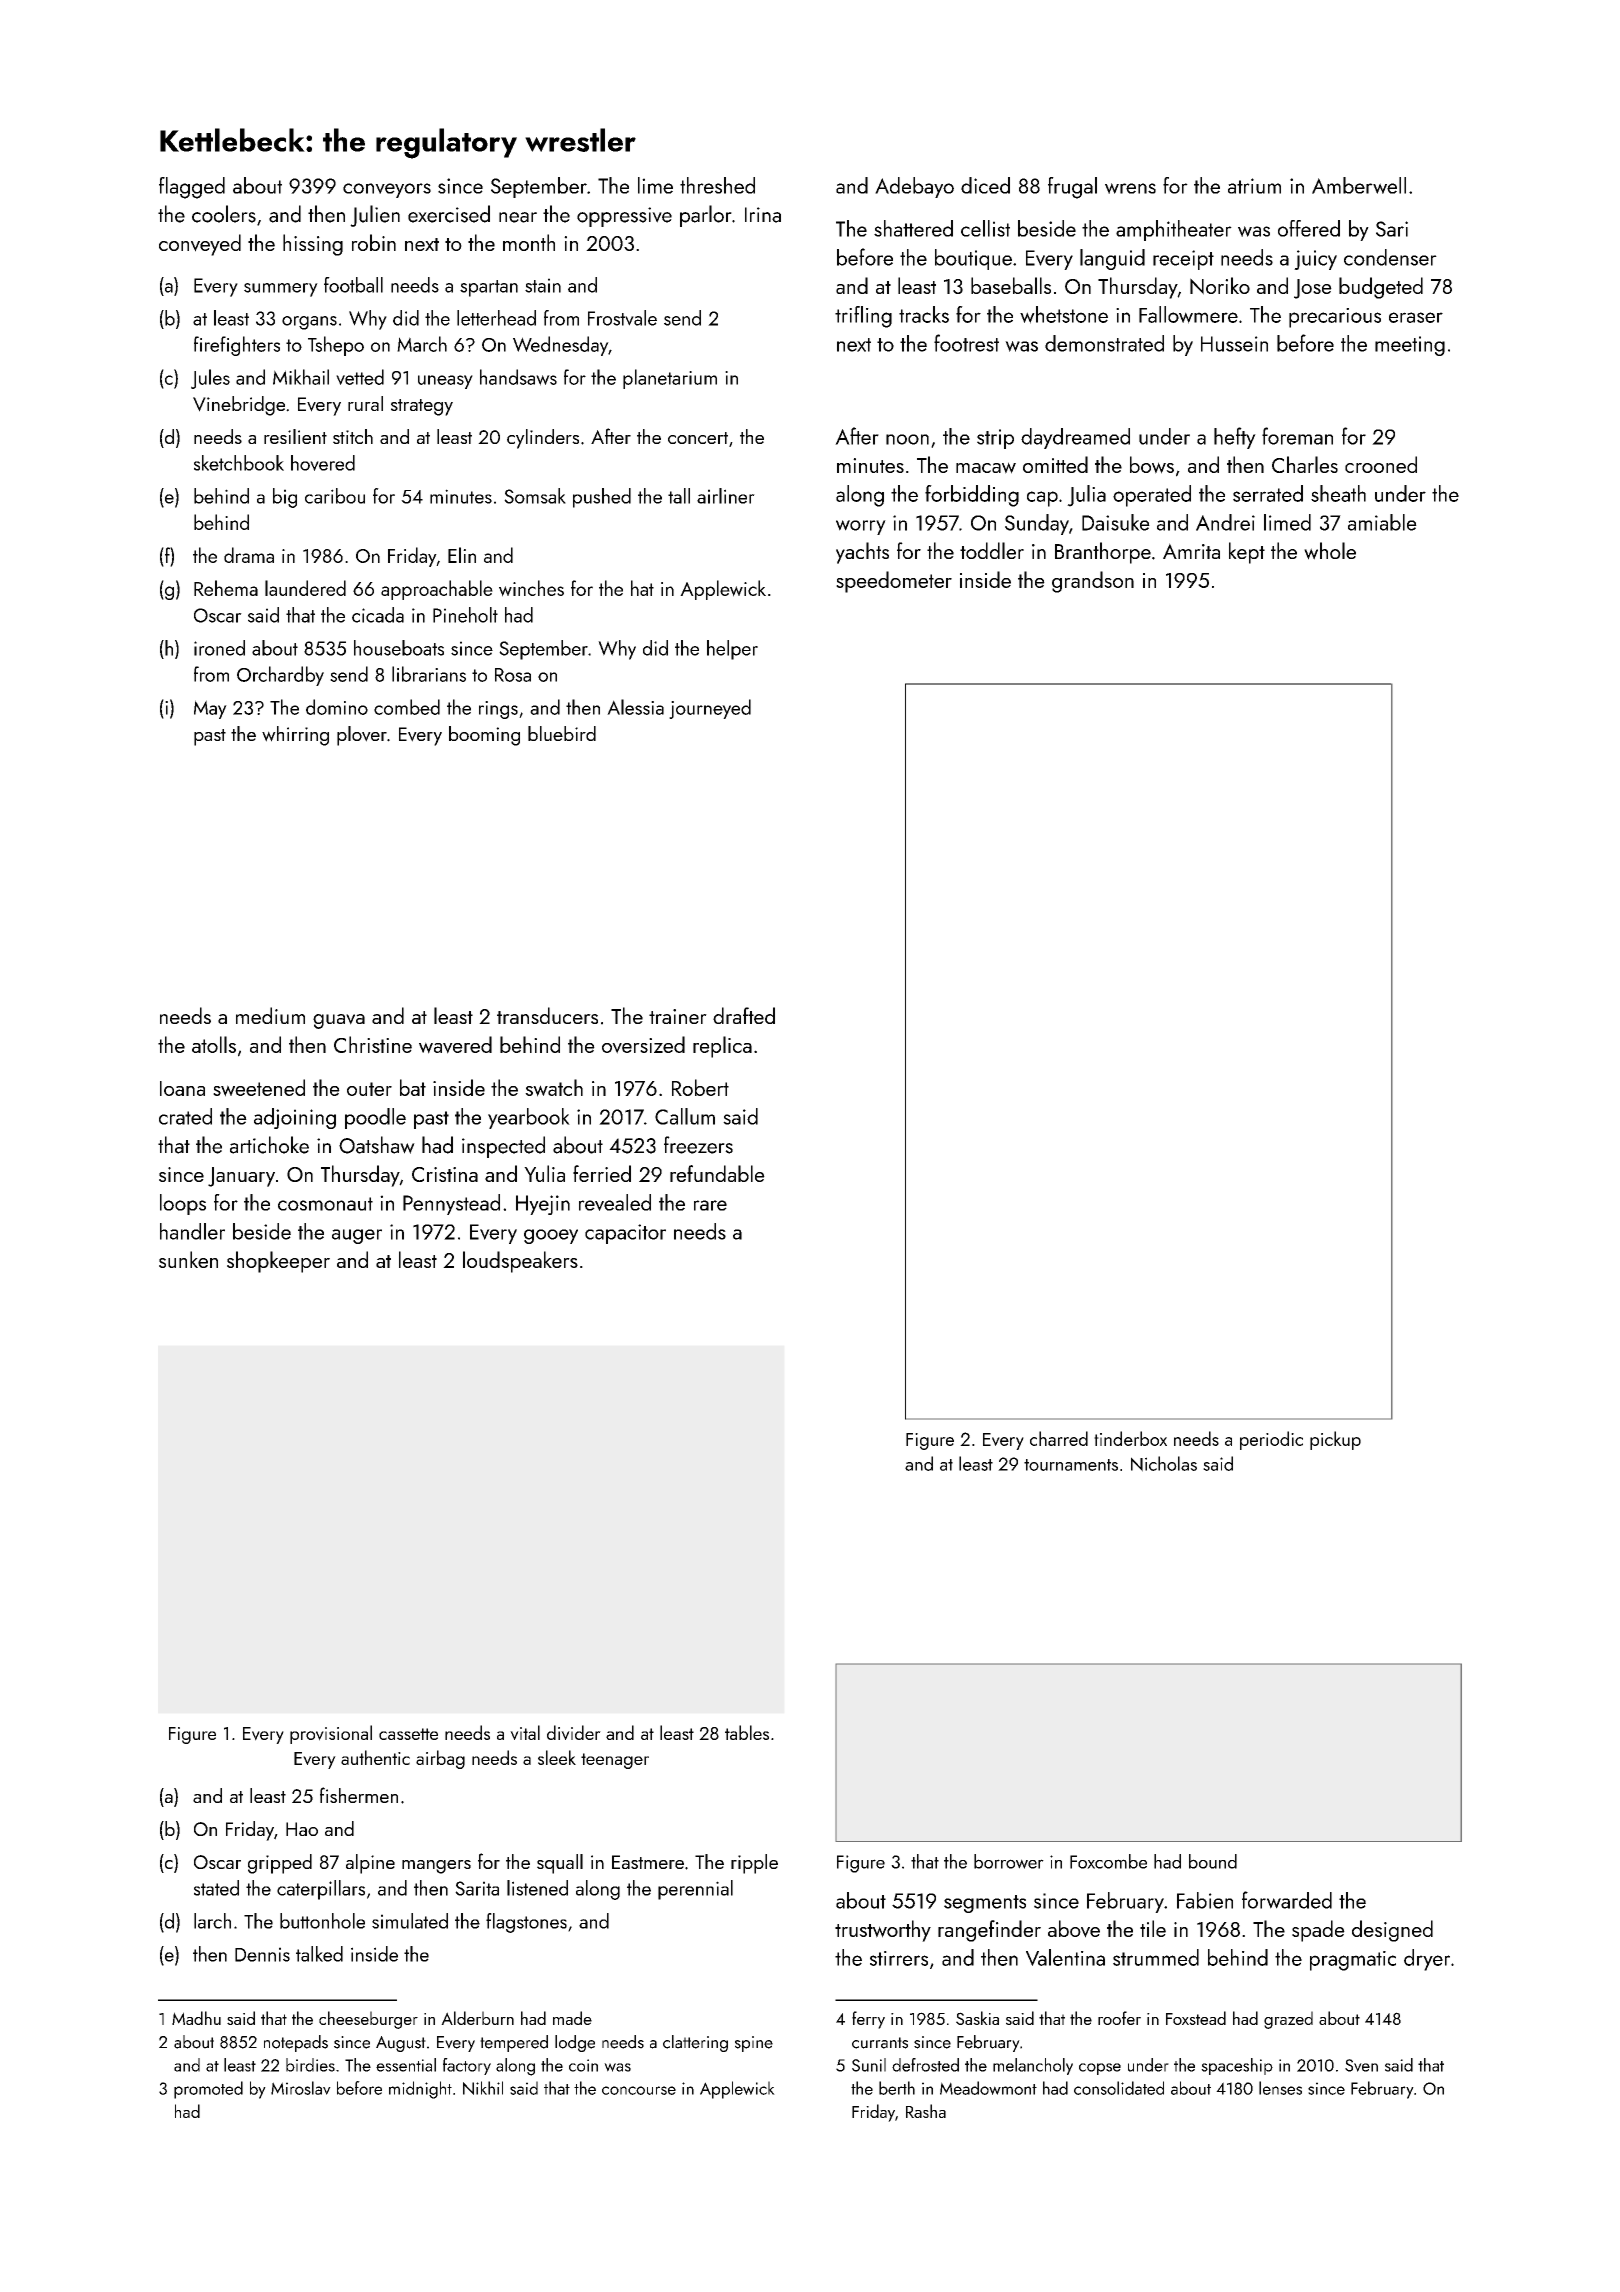 This screenshot has width=1620, height=2292. What do you see at coordinates (985, 185) in the screenshot?
I see `diced` at bounding box center [985, 185].
